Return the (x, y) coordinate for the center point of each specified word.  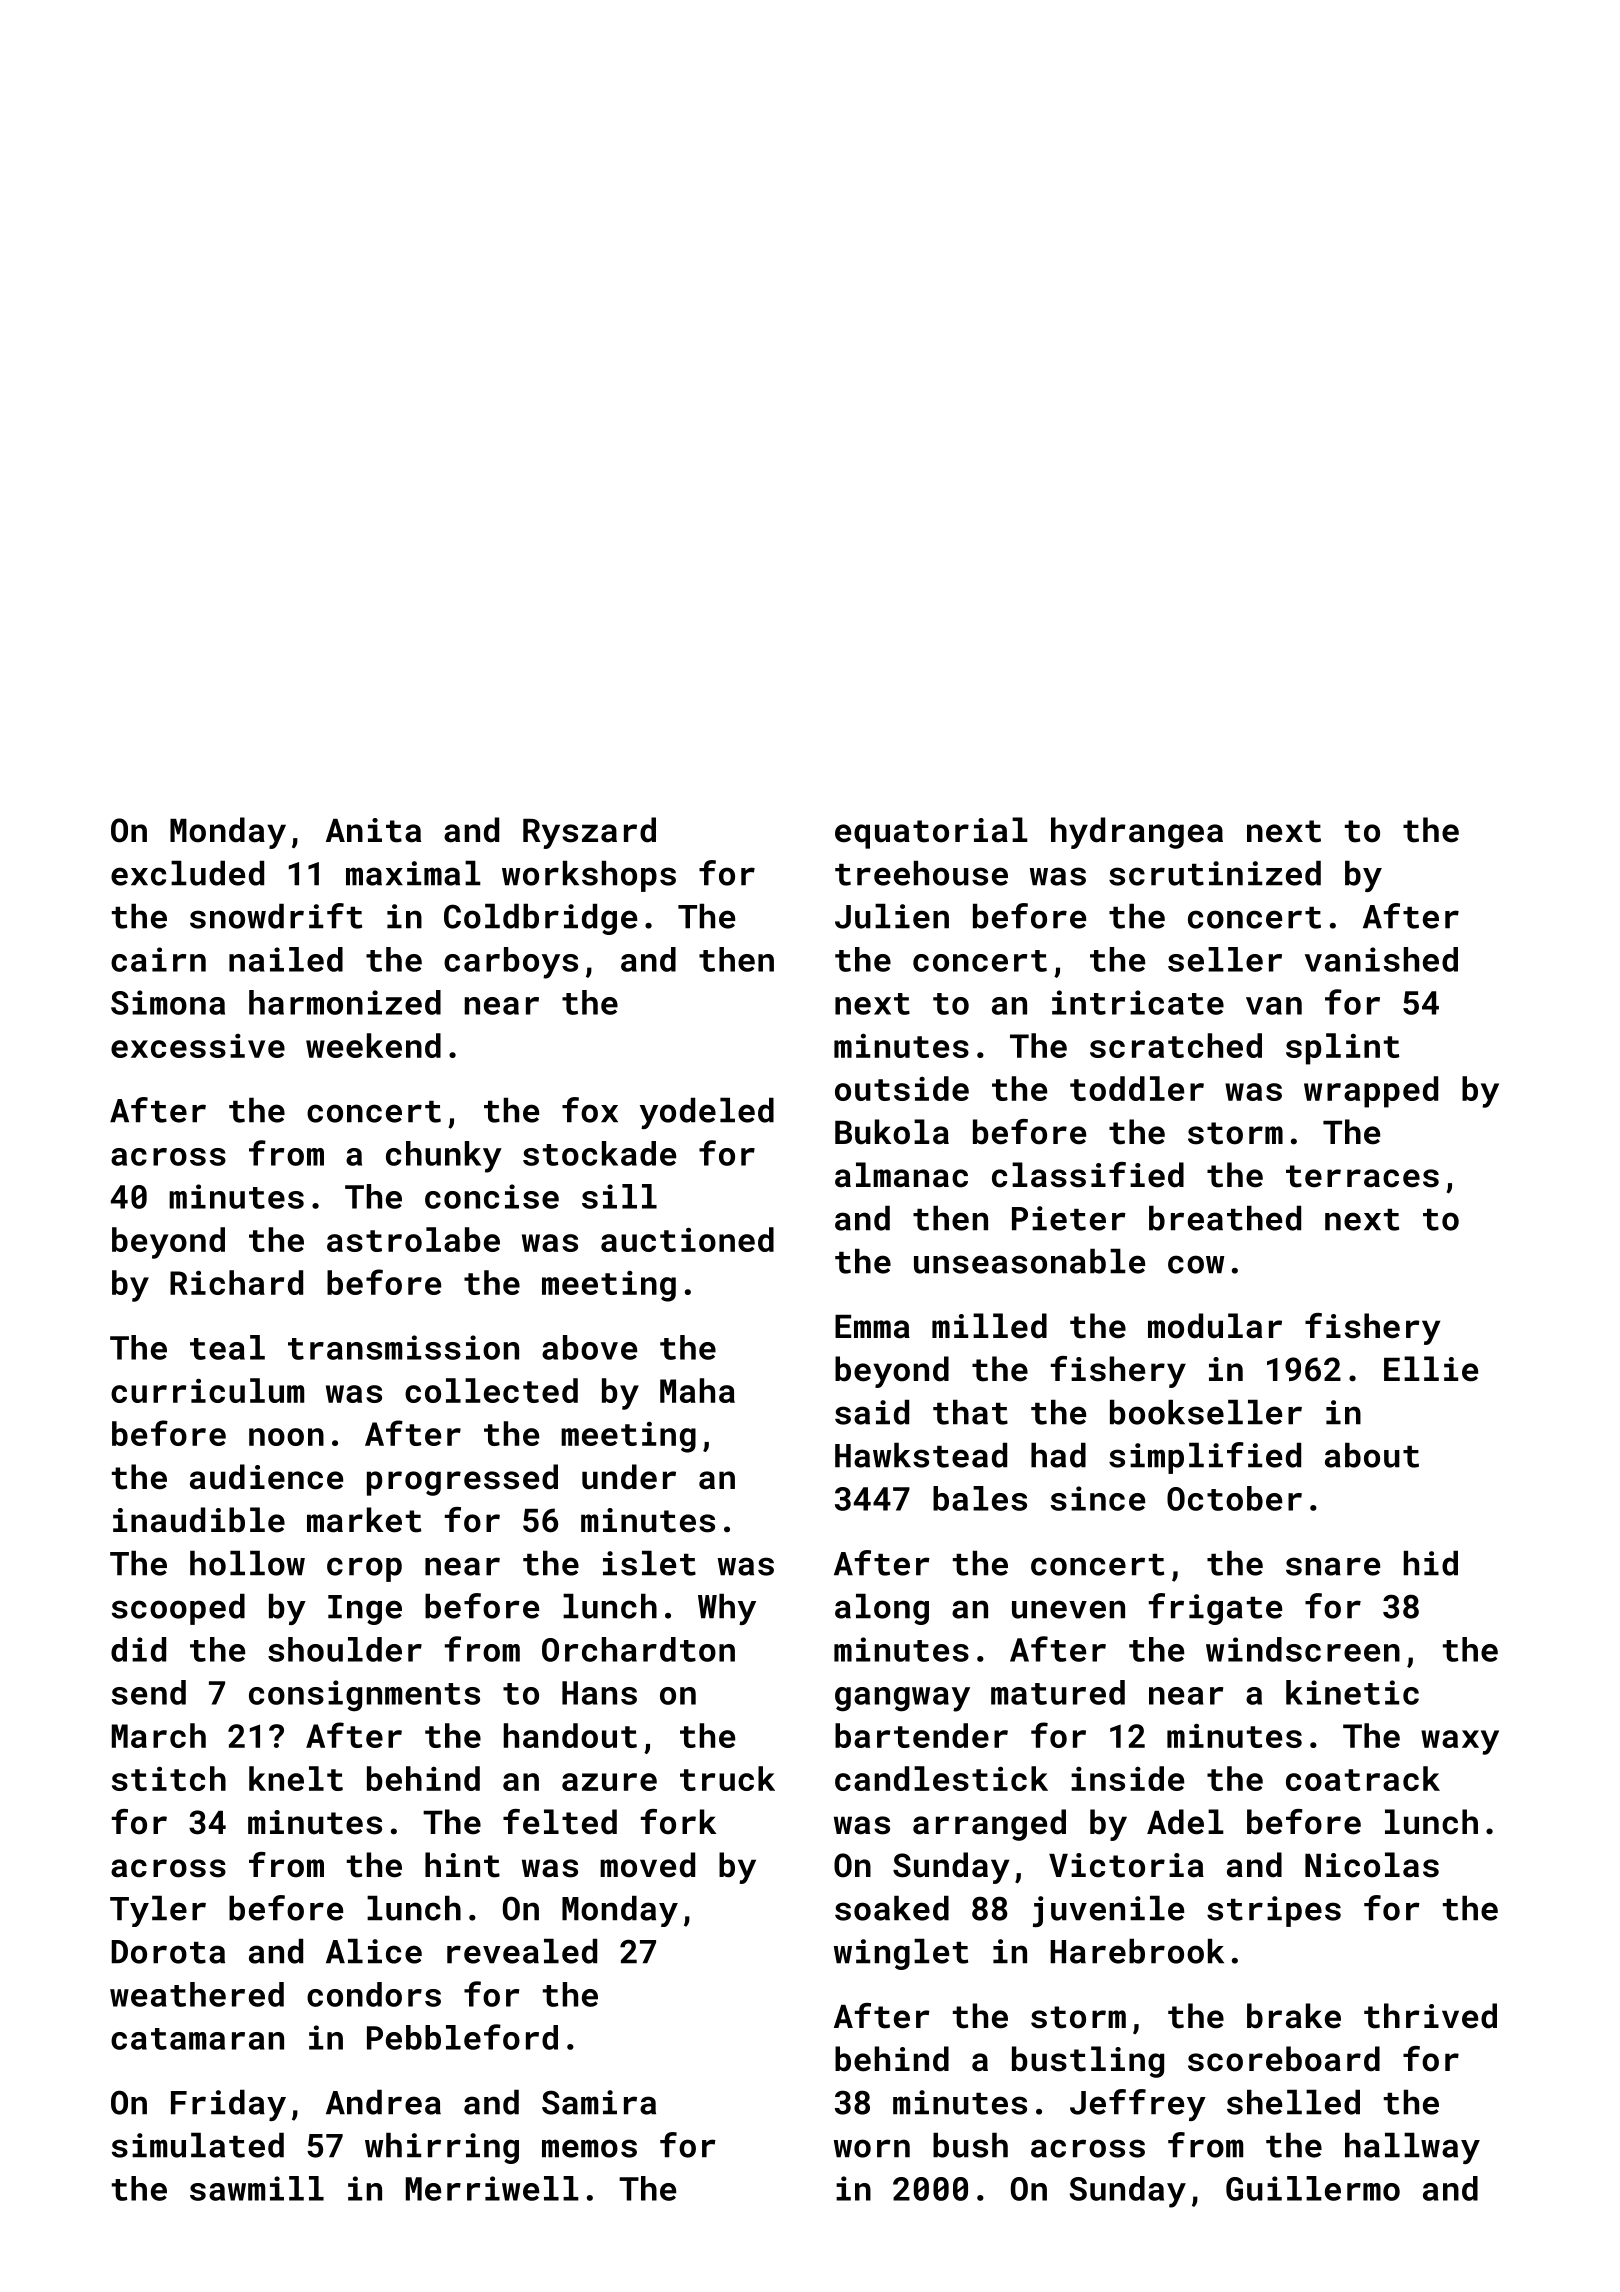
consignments (364, 1696)
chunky (444, 1157)
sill (619, 1196)
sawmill (257, 2188)
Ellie (1431, 1369)
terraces (1362, 1176)
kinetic (1352, 1692)
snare (1333, 1566)
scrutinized (1215, 873)
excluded (187, 873)
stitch (169, 1778)
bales (980, 1498)
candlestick (941, 1778)
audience (266, 1477)
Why (727, 1609)
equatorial (931, 833)
